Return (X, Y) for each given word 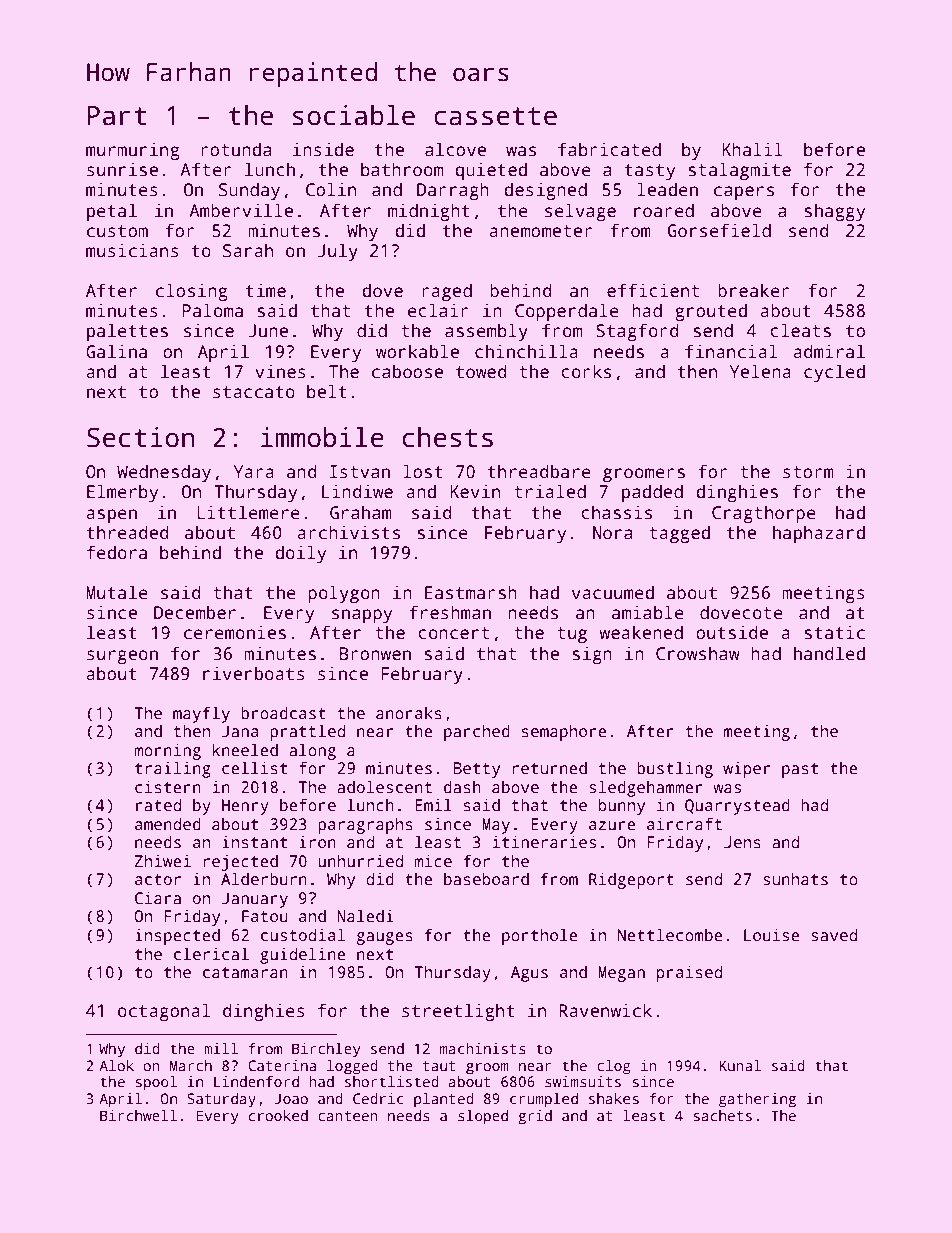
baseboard (486, 879)
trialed (550, 491)
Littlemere (248, 512)
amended (168, 824)
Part (117, 116)
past (800, 770)
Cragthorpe (764, 514)
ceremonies (235, 632)
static (834, 632)
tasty (650, 172)
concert (453, 633)
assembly (486, 332)
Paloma (212, 310)
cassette (495, 116)
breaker (754, 290)
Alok (116, 1065)
